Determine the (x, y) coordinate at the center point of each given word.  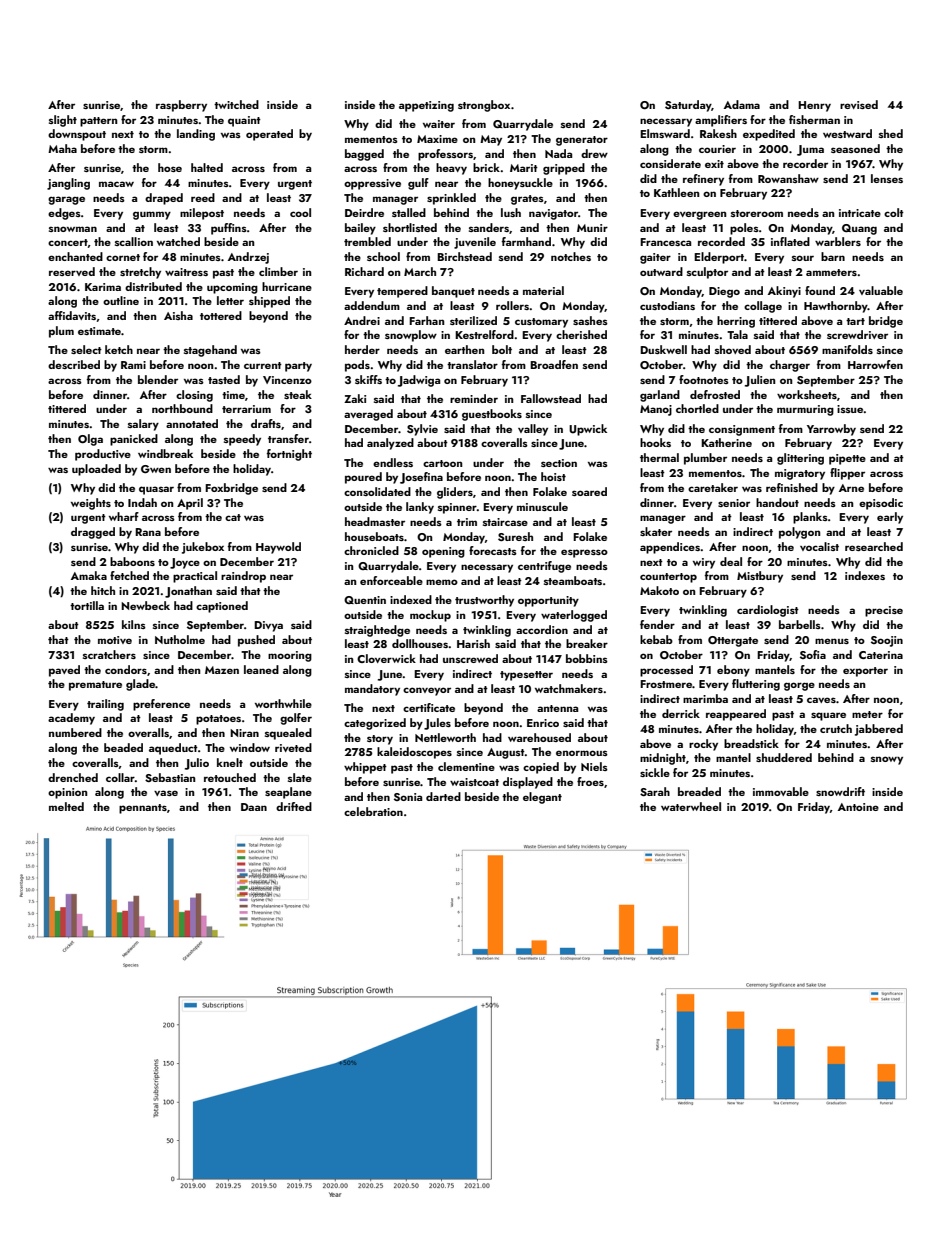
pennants (143, 809)
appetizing (426, 106)
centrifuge (544, 567)
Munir (592, 228)
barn (833, 256)
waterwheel (691, 806)
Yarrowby (831, 430)
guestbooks (492, 415)
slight (63, 121)
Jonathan (188, 592)
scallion (134, 241)
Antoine (858, 807)
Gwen (156, 469)
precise (884, 611)
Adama (742, 104)
